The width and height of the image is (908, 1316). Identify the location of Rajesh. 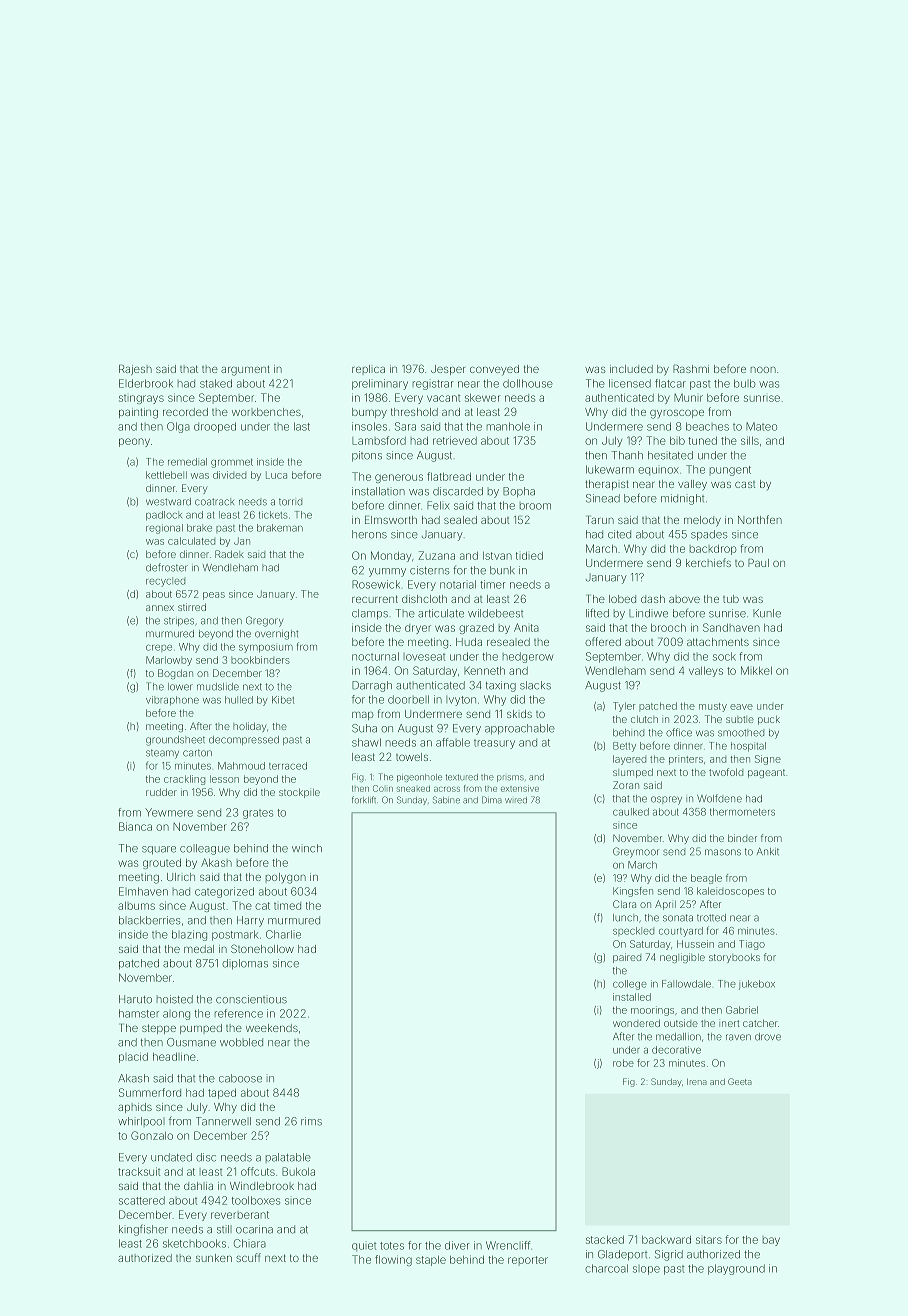
(135, 370).
